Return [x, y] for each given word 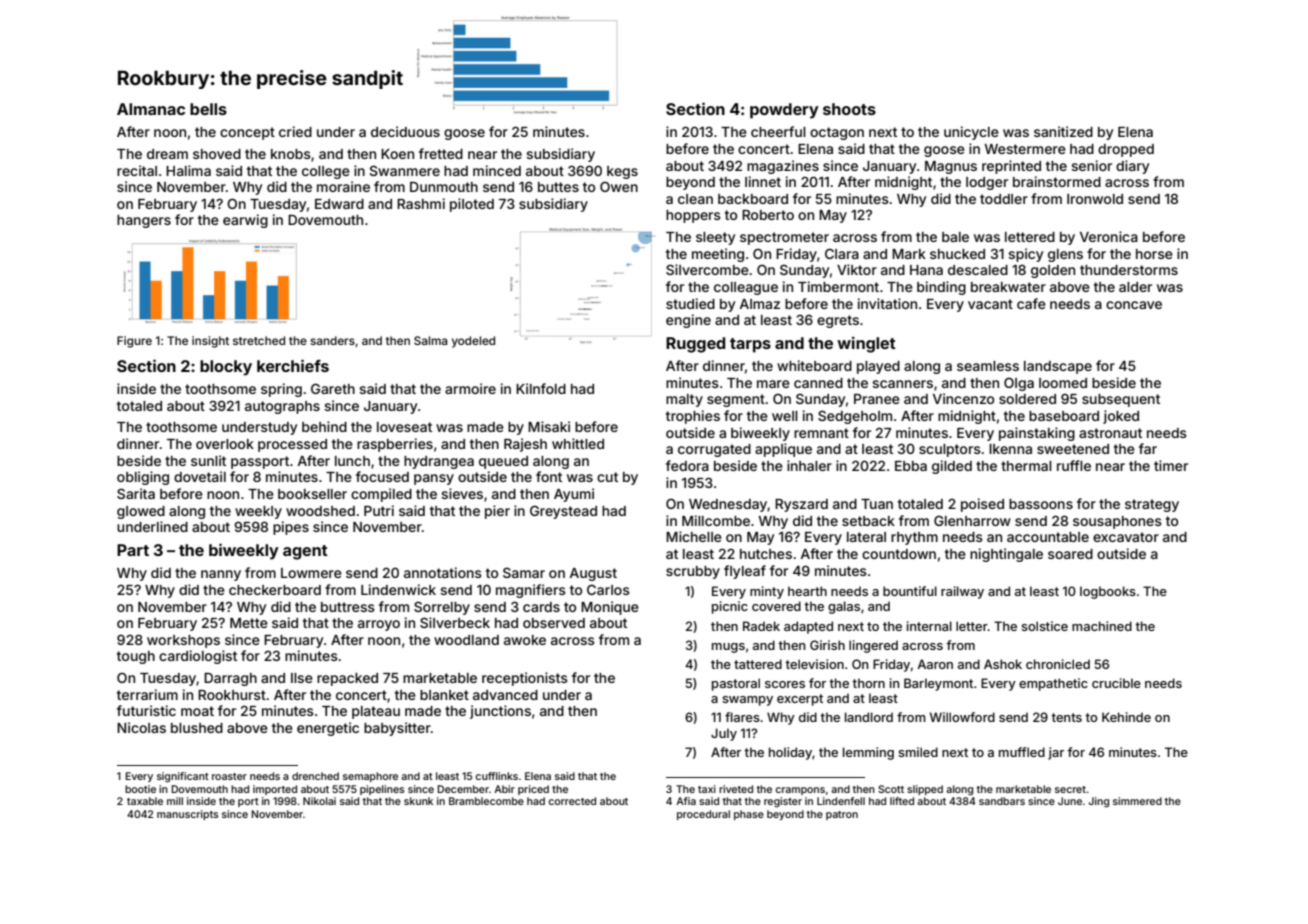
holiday [790, 753]
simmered [1137, 801]
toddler [1004, 199]
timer [1171, 465]
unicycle [971, 133]
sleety [715, 238]
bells [208, 109]
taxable [145, 801]
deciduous [405, 131]
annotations [443, 572]
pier [497, 512]
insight [210, 342]
